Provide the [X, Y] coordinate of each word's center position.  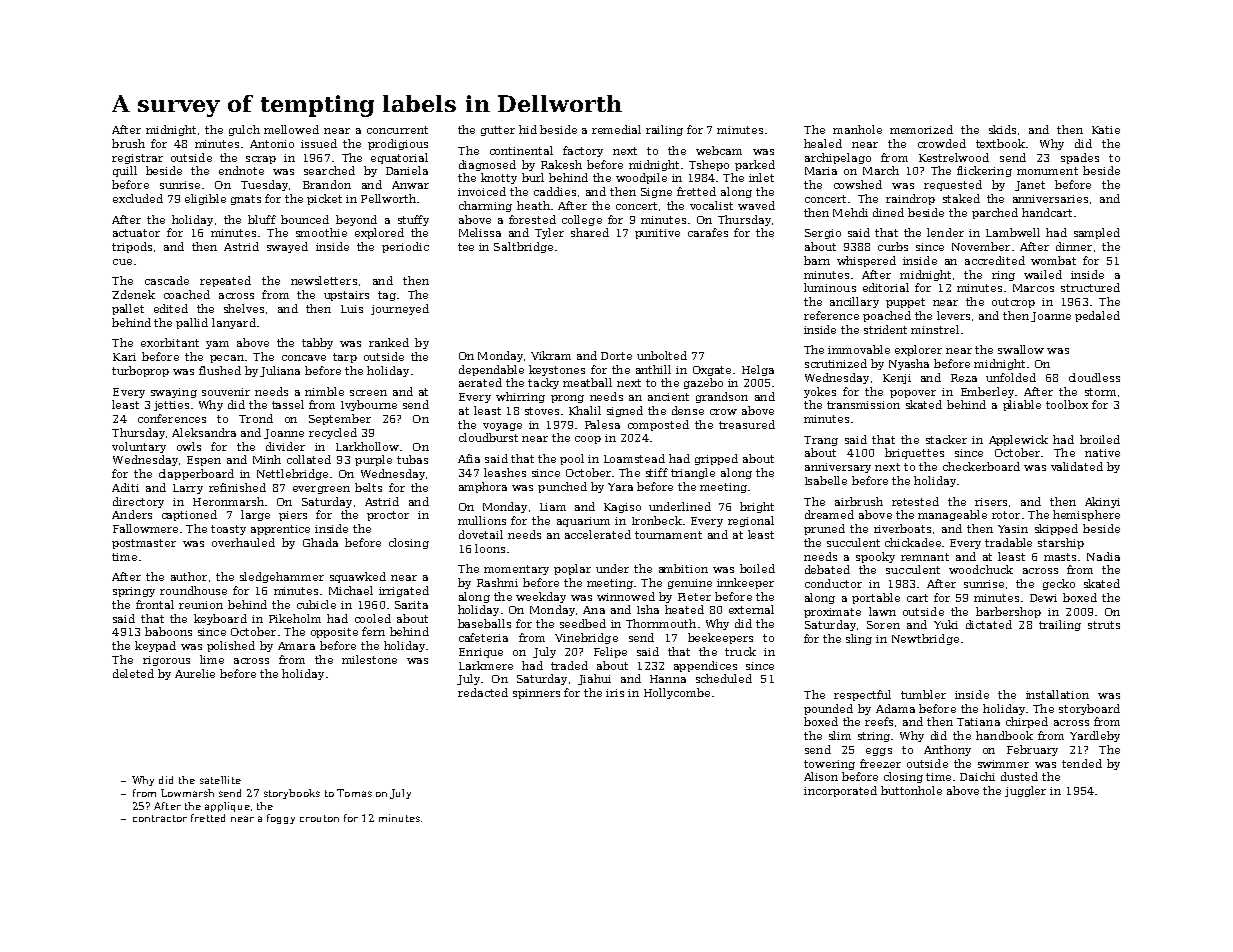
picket [324, 199]
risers [991, 502]
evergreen [321, 490]
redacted [483, 692]
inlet [761, 177]
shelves [244, 308]
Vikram [551, 355]
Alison [821, 776]
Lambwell [1013, 232]
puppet [905, 303]
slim [840, 735]
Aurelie [195, 673]
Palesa [602, 424]
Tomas [354, 793]
